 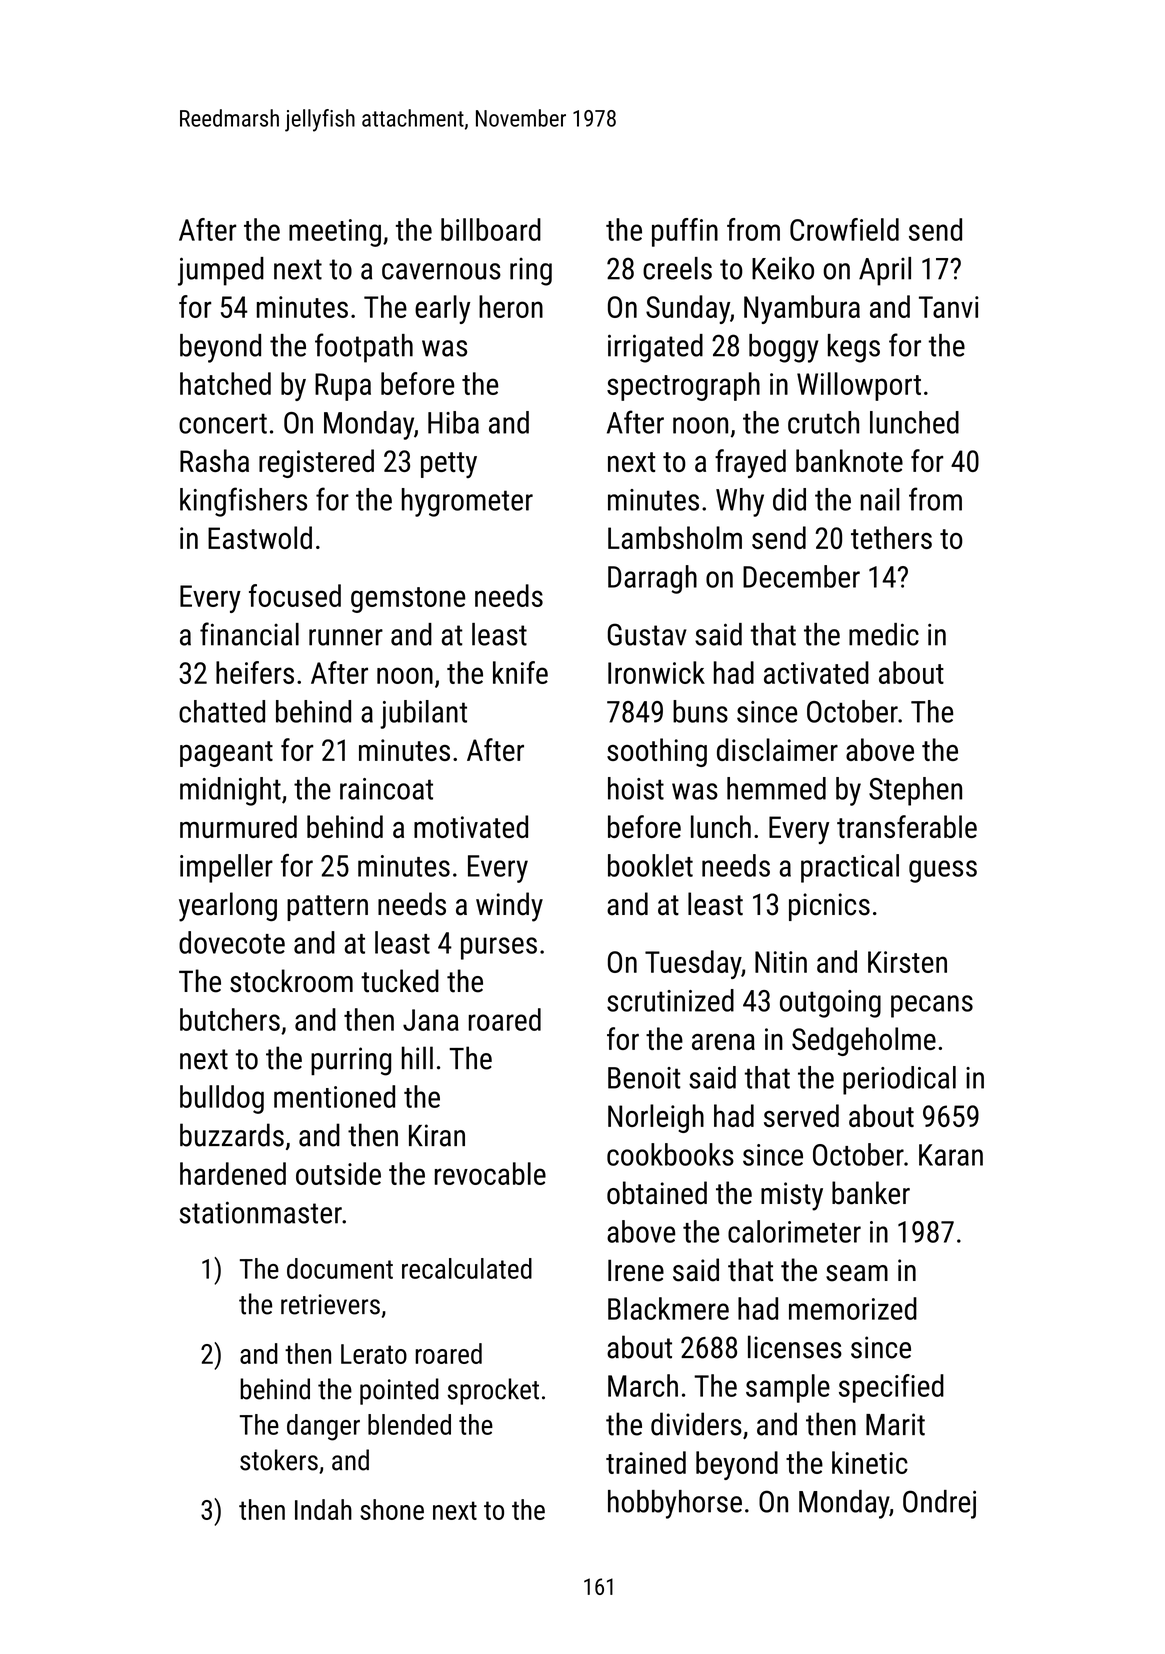 I want to click on practical, so click(x=850, y=868).
